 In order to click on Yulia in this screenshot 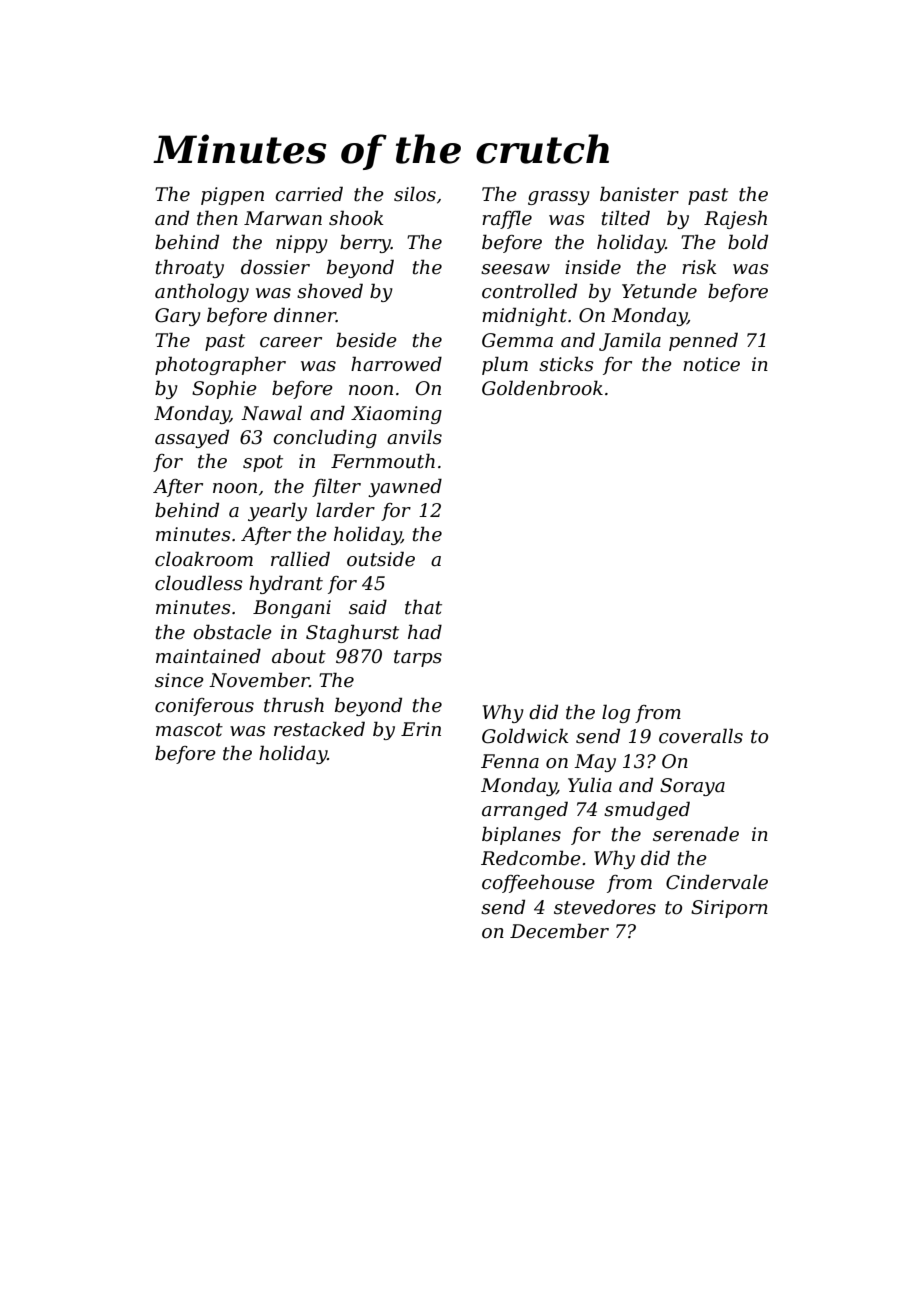, I will do `click(590, 785)`.
